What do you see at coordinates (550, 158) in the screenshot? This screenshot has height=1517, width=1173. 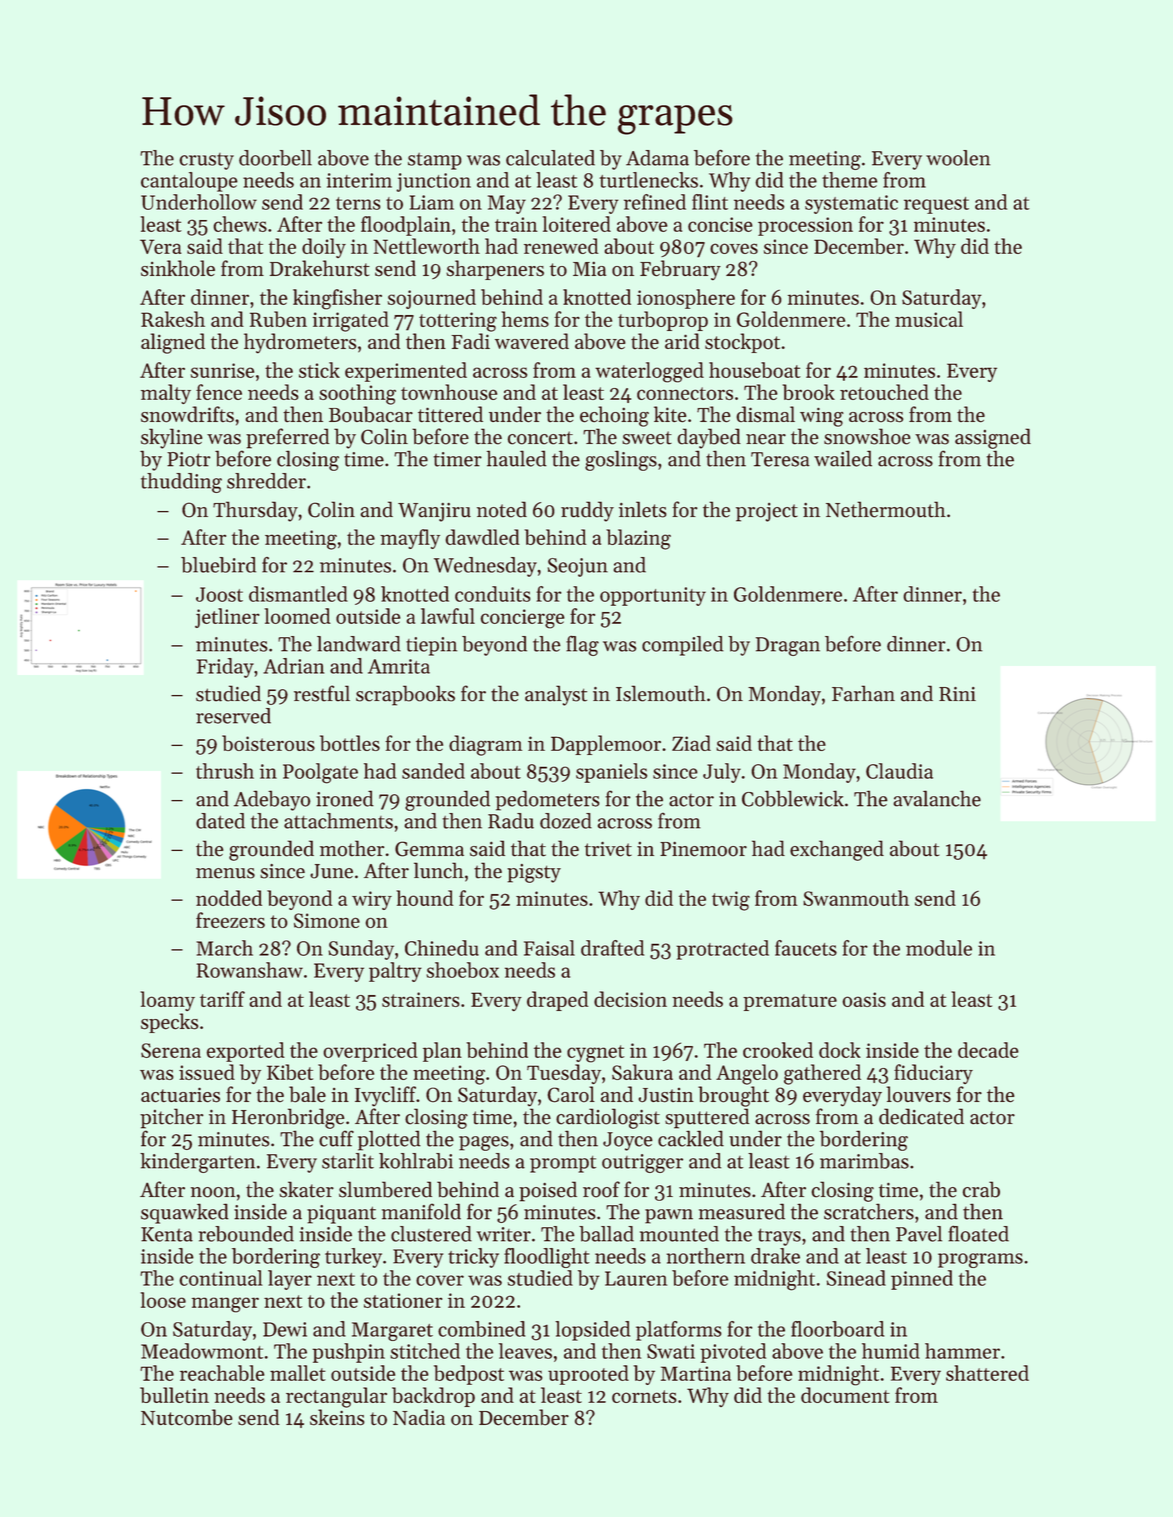 I see `calculated` at bounding box center [550, 158].
